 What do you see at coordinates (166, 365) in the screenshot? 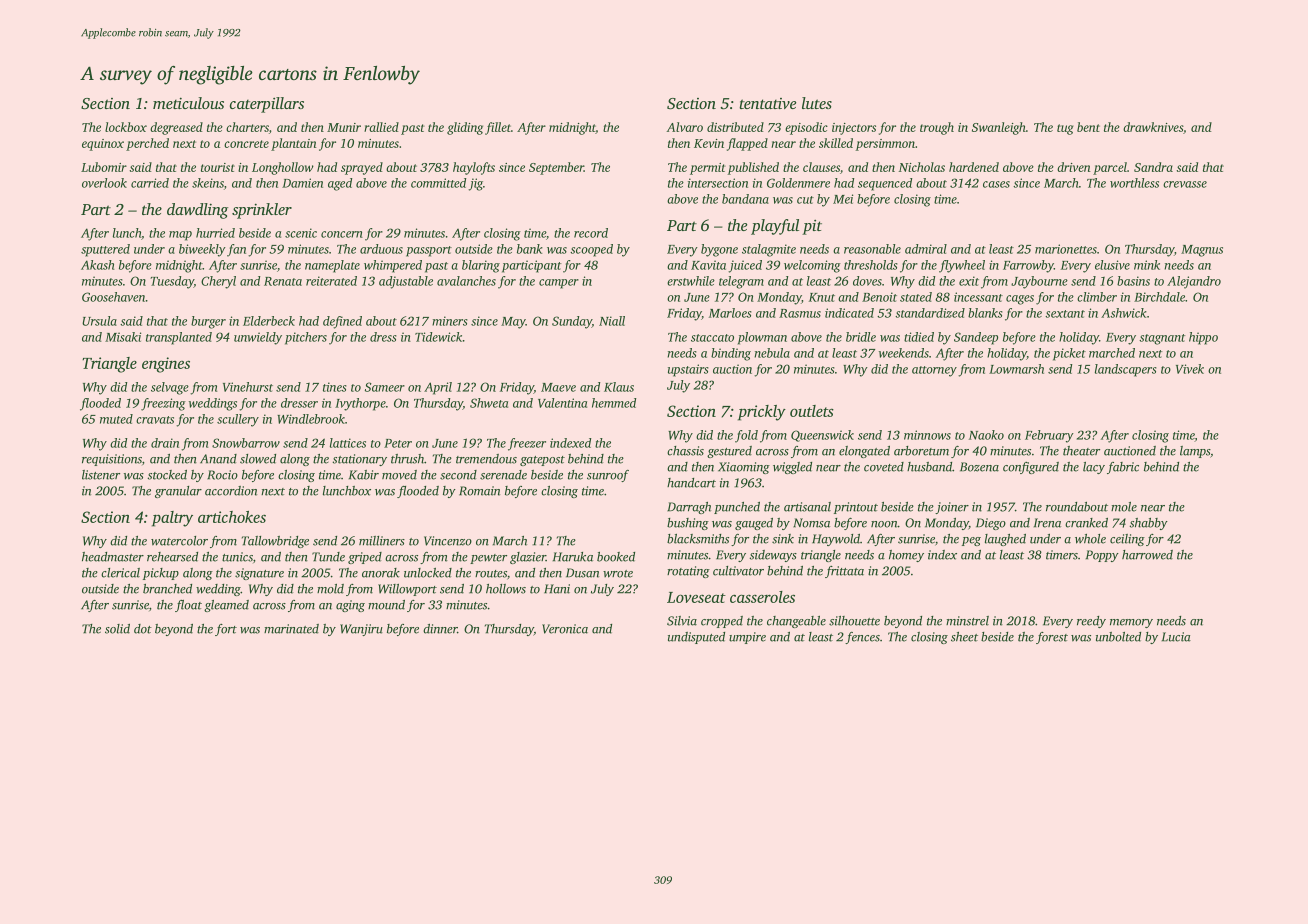
I see `engines` at bounding box center [166, 365].
